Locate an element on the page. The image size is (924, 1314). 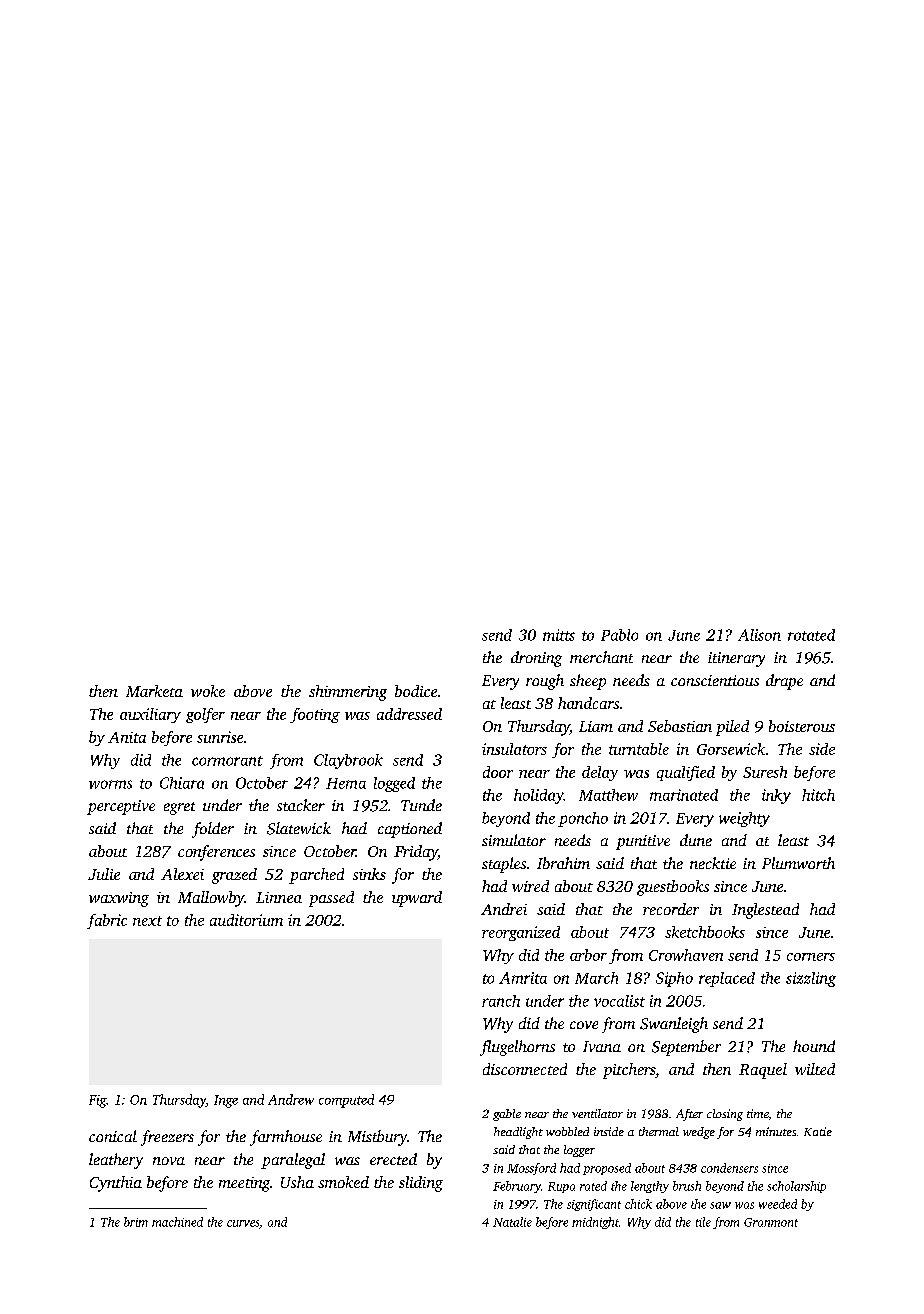
waxwing is located at coordinates (119, 899).
